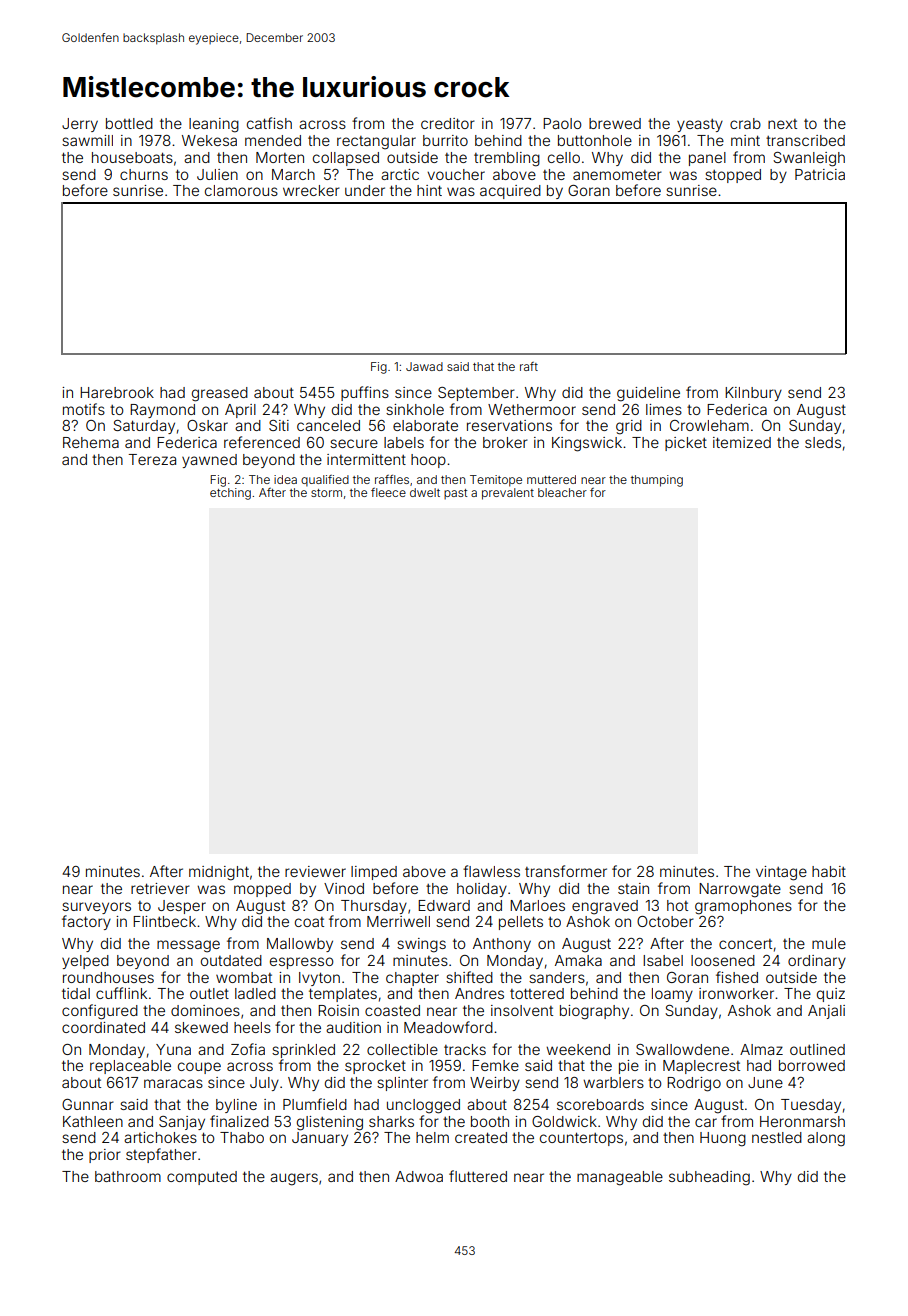 Image resolution: width=908 pixels, height=1316 pixels. I want to click on raft, so click(529, 366).
